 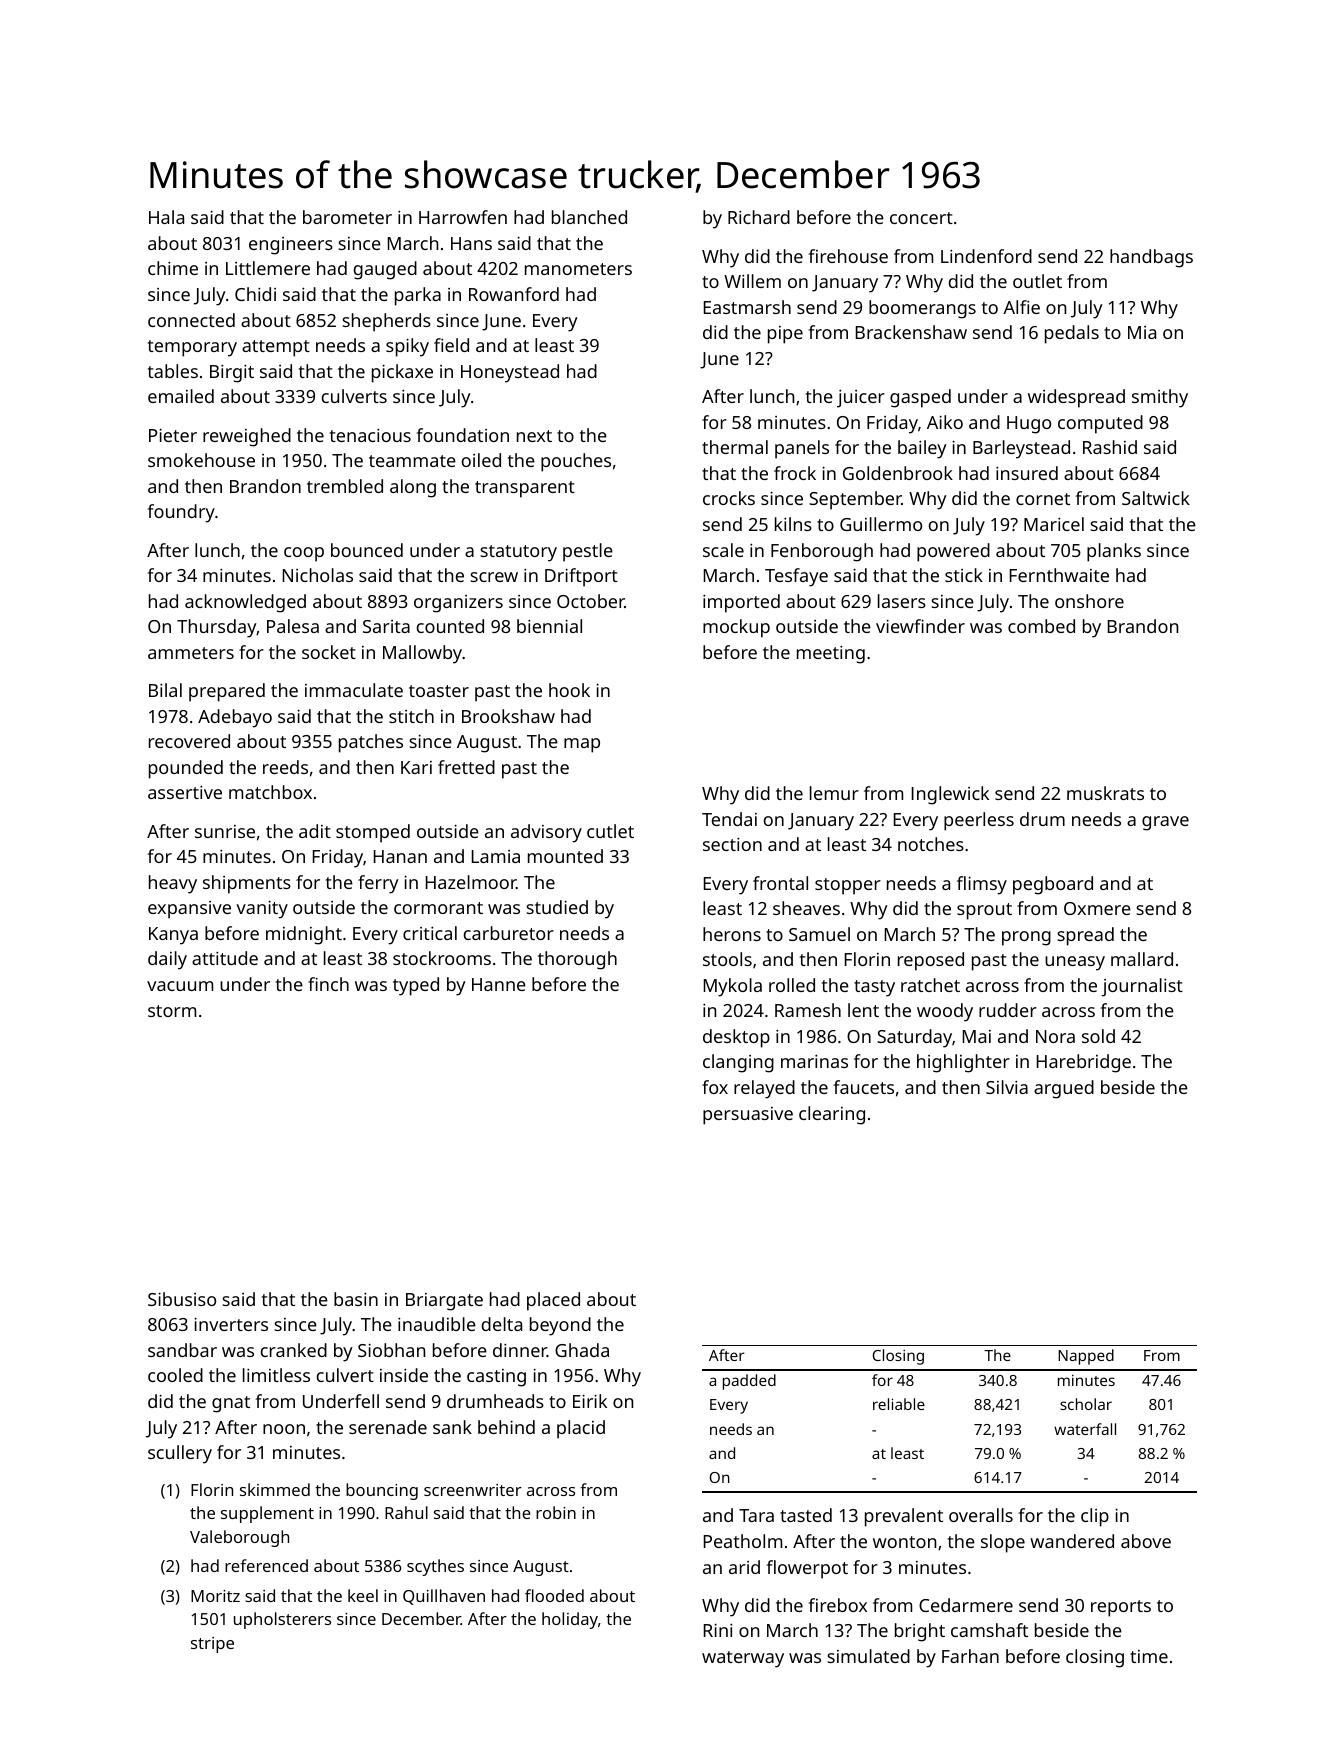 What do you see at coordinates (1142, 987) in the image?
I see `journalist` at bounding box center [1142, 987].
